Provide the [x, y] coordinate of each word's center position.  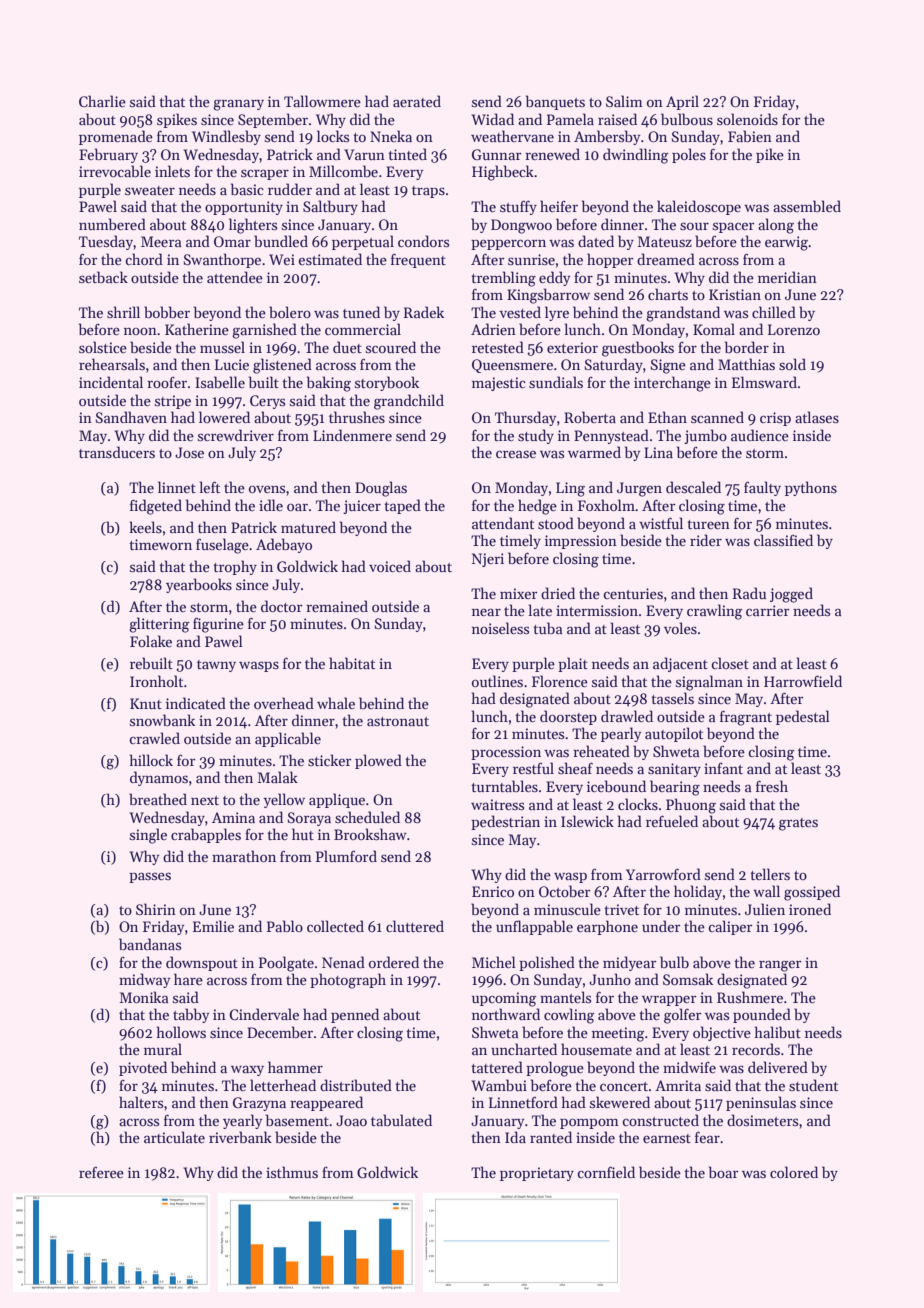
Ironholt [156, 681]
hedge [537, 507]
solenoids [747, 119]
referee [101, 1172]
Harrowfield [803, 681]
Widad [492, 119]
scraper [265, 174]
